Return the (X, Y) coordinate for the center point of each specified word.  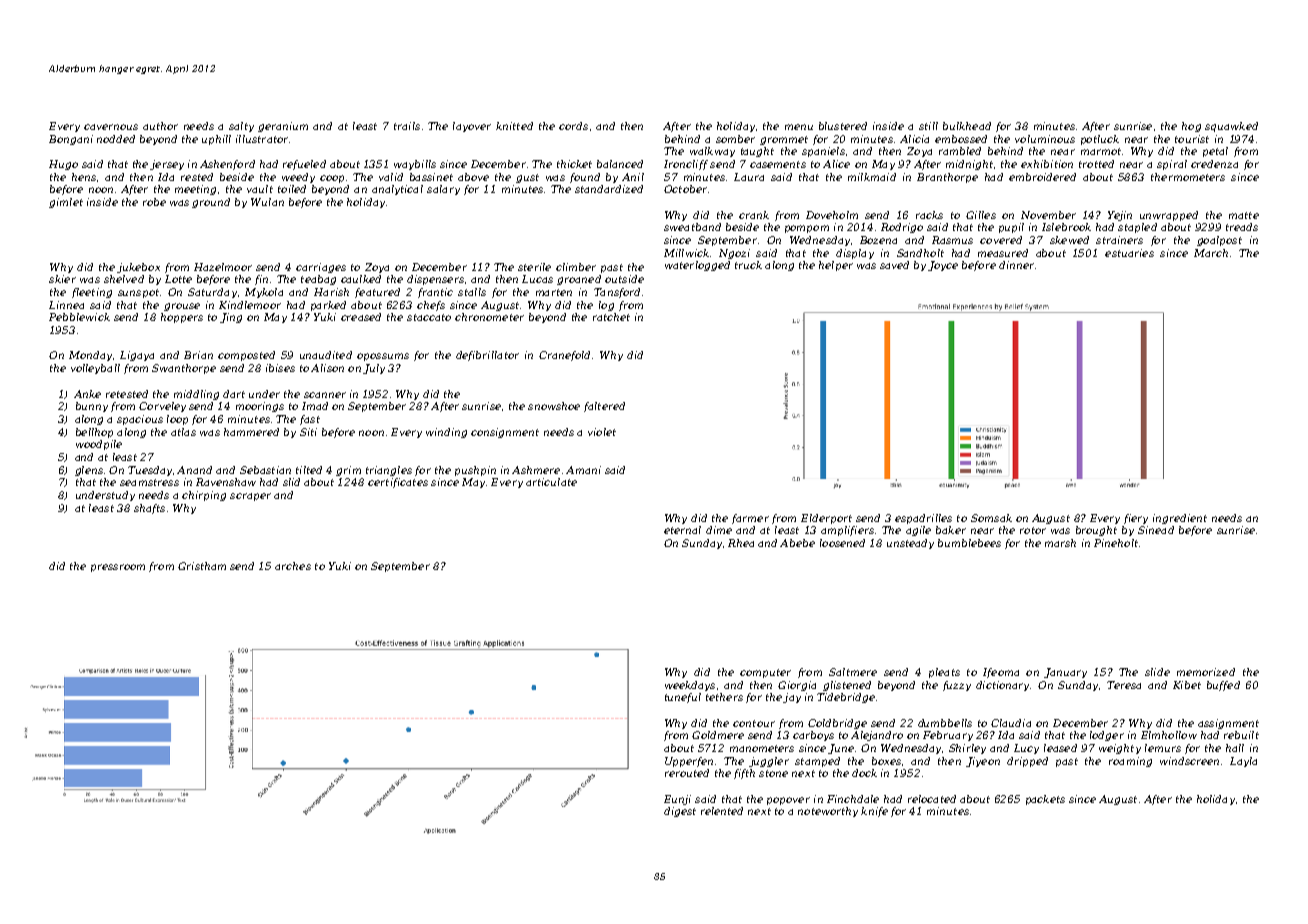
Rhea (741, 543)
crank (754, 215)
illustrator (262, 139)
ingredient (1180, 519)
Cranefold (564, 356)
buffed (1223, 686)
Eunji (677, 800)
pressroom (118, 568)
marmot (1101, 151)
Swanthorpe (184, 369)
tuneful (683, 698)
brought (1096, 531)
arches (293, 566)
